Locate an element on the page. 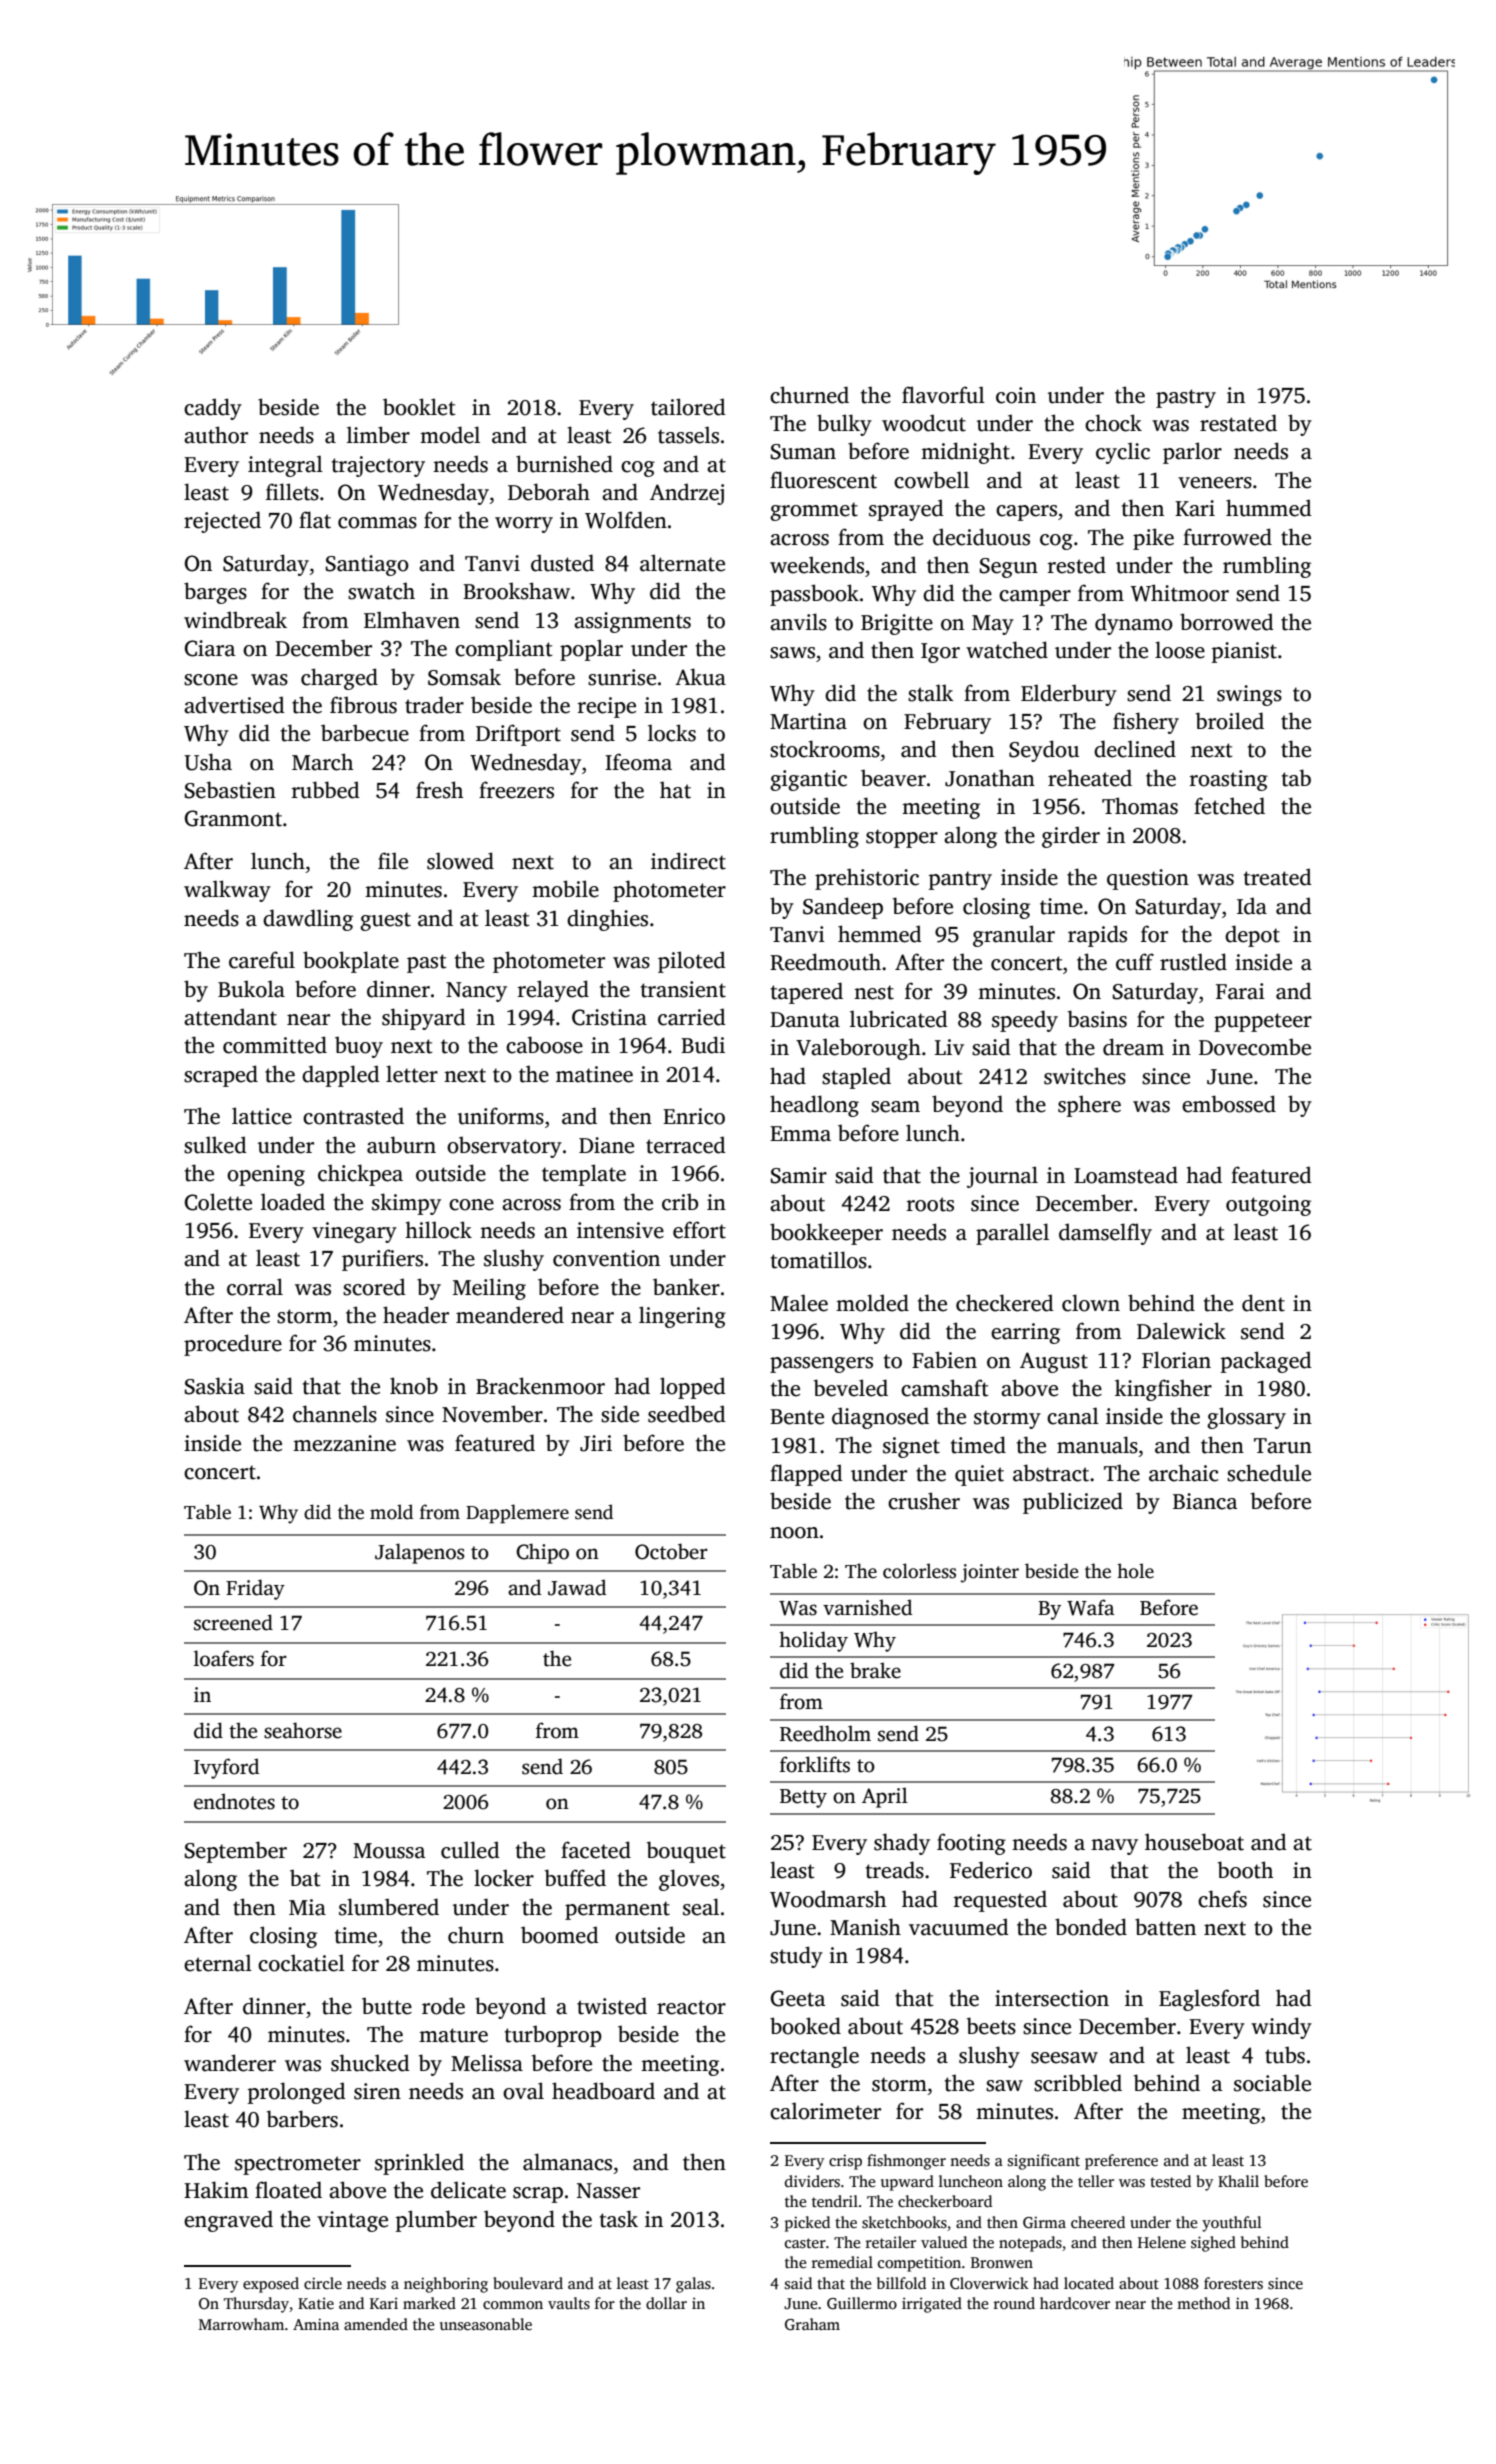  pianist is located at coordinates (1244, 652).
